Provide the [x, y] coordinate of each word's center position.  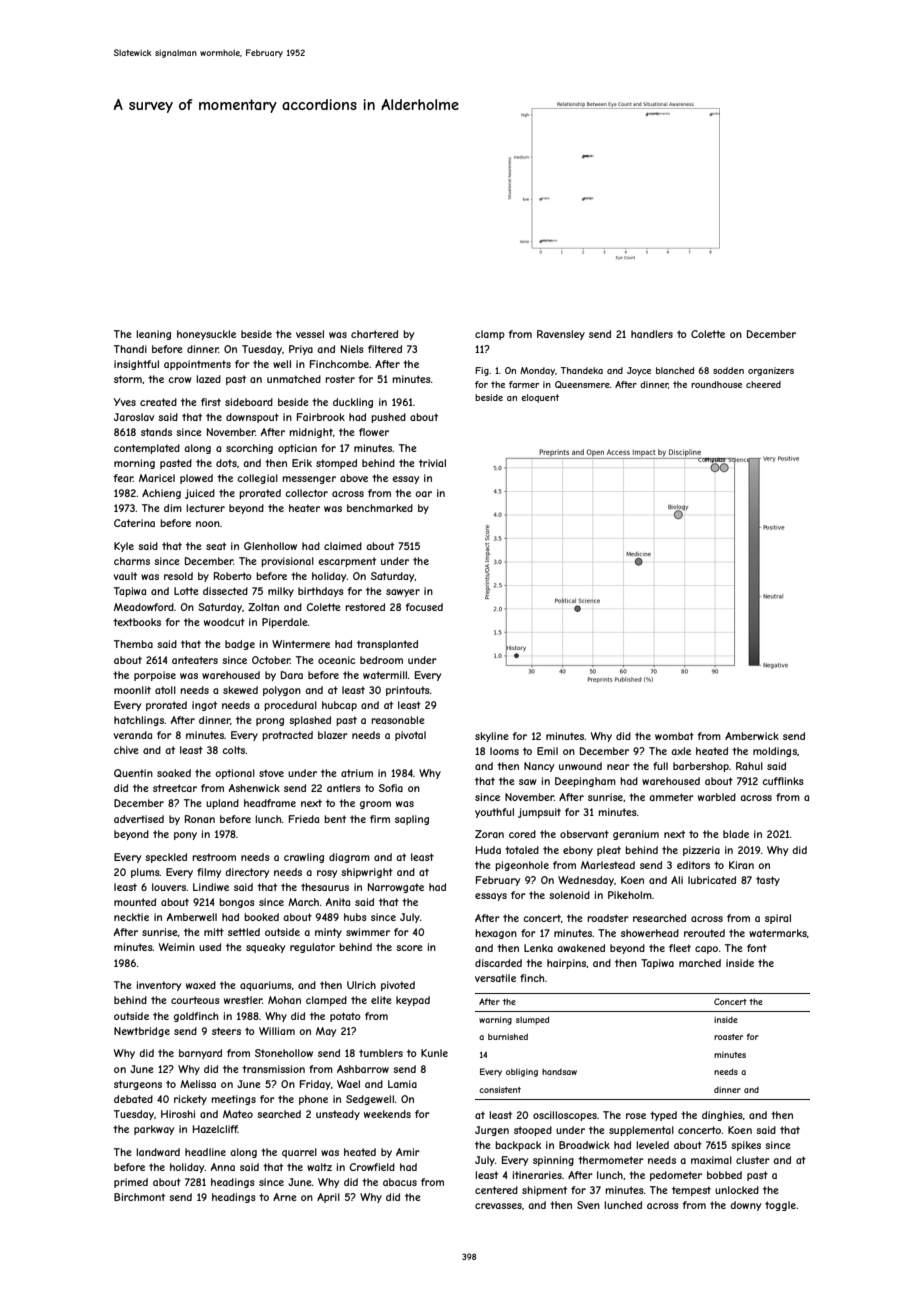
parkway [154, 1130]
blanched [675, 370]
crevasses [498, 1206]
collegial [257, 479]
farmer [524, 384]
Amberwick [752, 736]
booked [261, 917]
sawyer [403, 593]
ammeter [671, 797]
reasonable [398, 720]
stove [271, 773]
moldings [775, 752]
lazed [208, 379]
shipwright [367, 873]
